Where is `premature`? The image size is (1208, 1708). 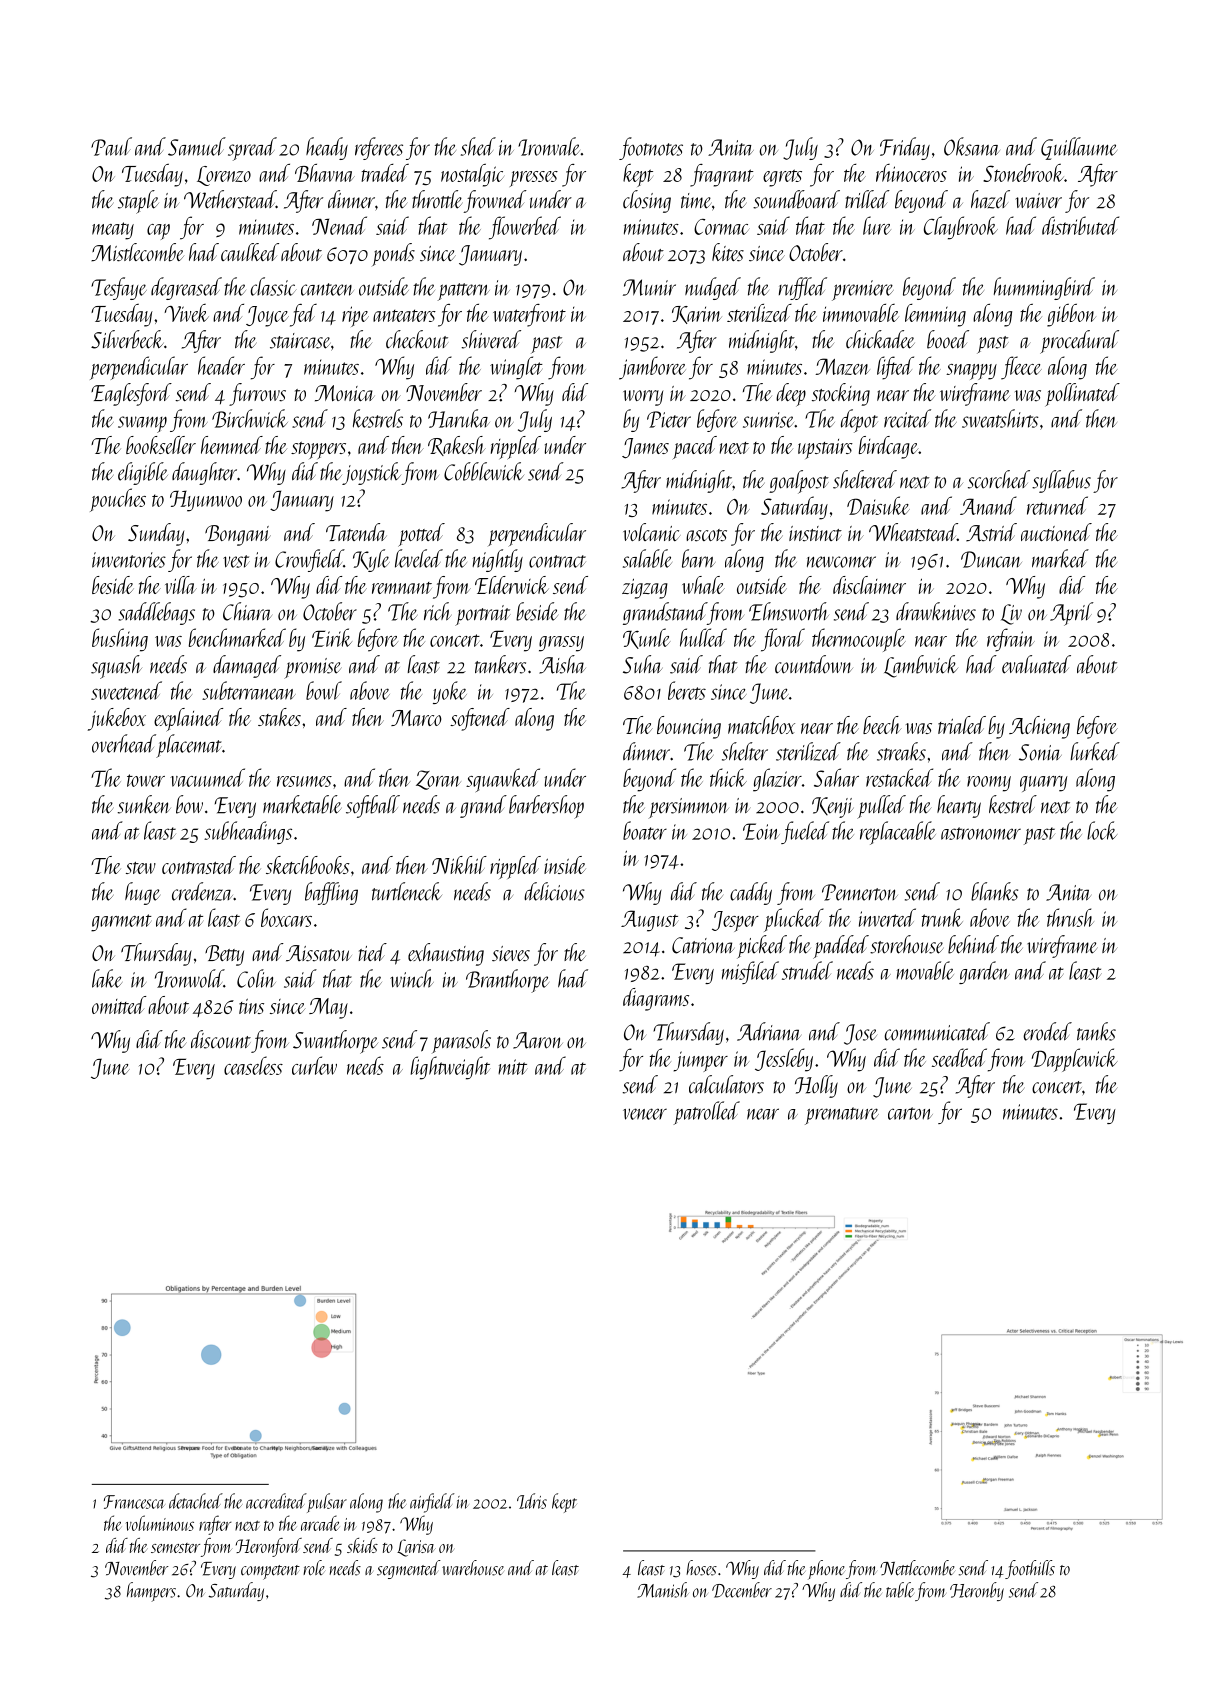 premature is located at coordinates (842, 1116).
